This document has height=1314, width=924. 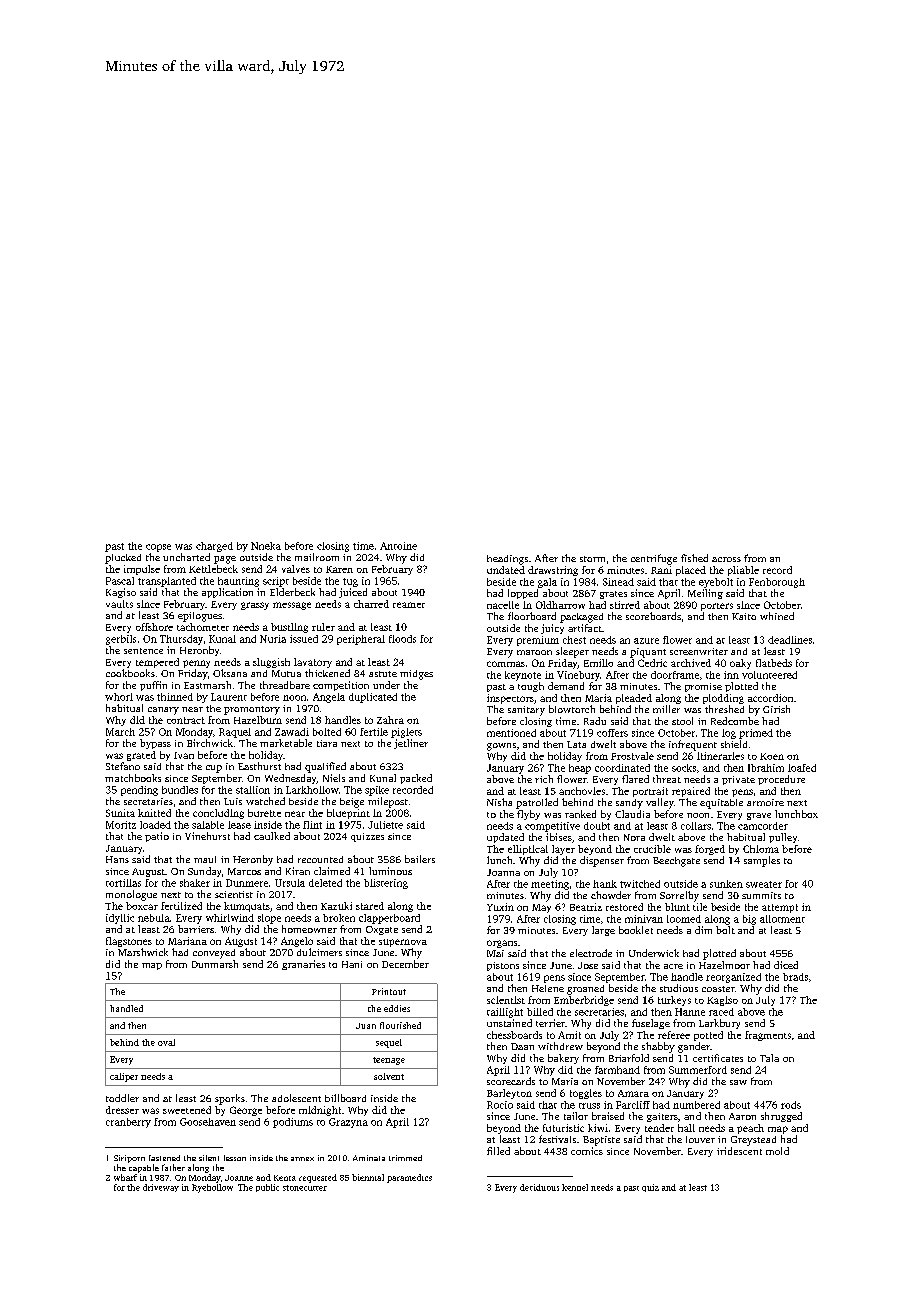 What do you see at coordinates (297, 942) in the document?
I see `Angelo` at bounding box center [297, 942].
